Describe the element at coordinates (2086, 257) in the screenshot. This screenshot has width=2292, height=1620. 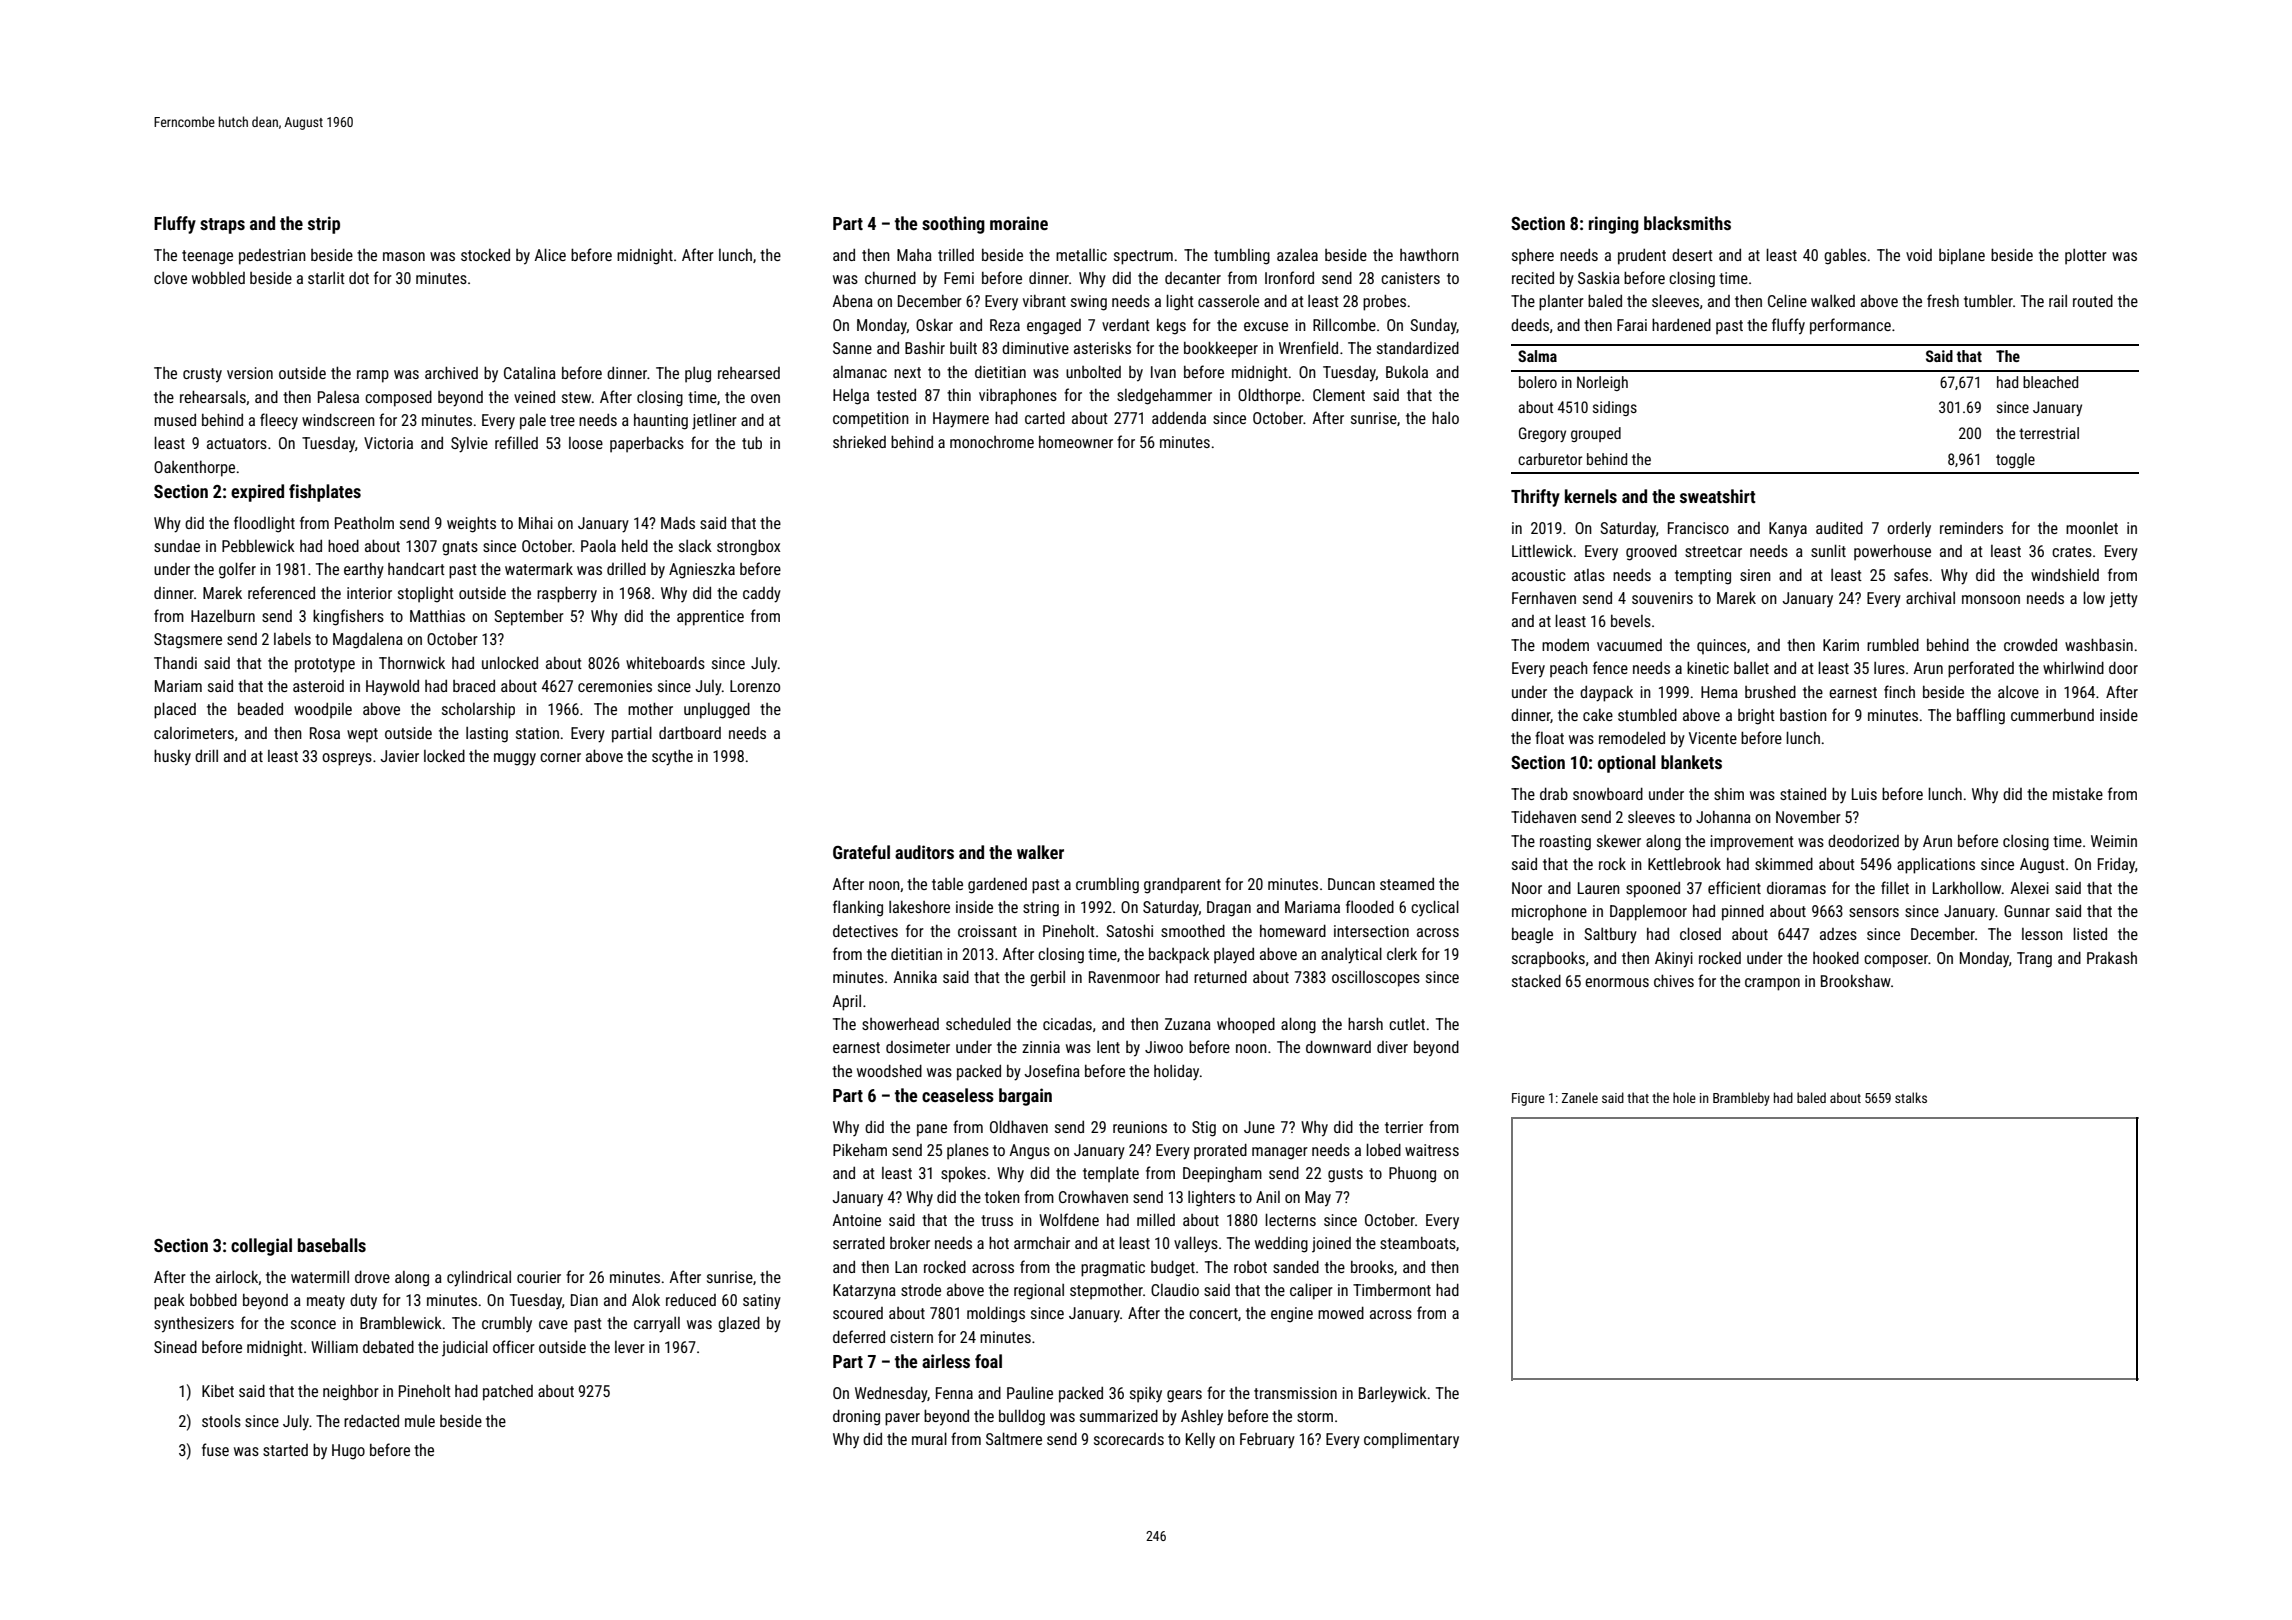
I see `plotter` at that location.
